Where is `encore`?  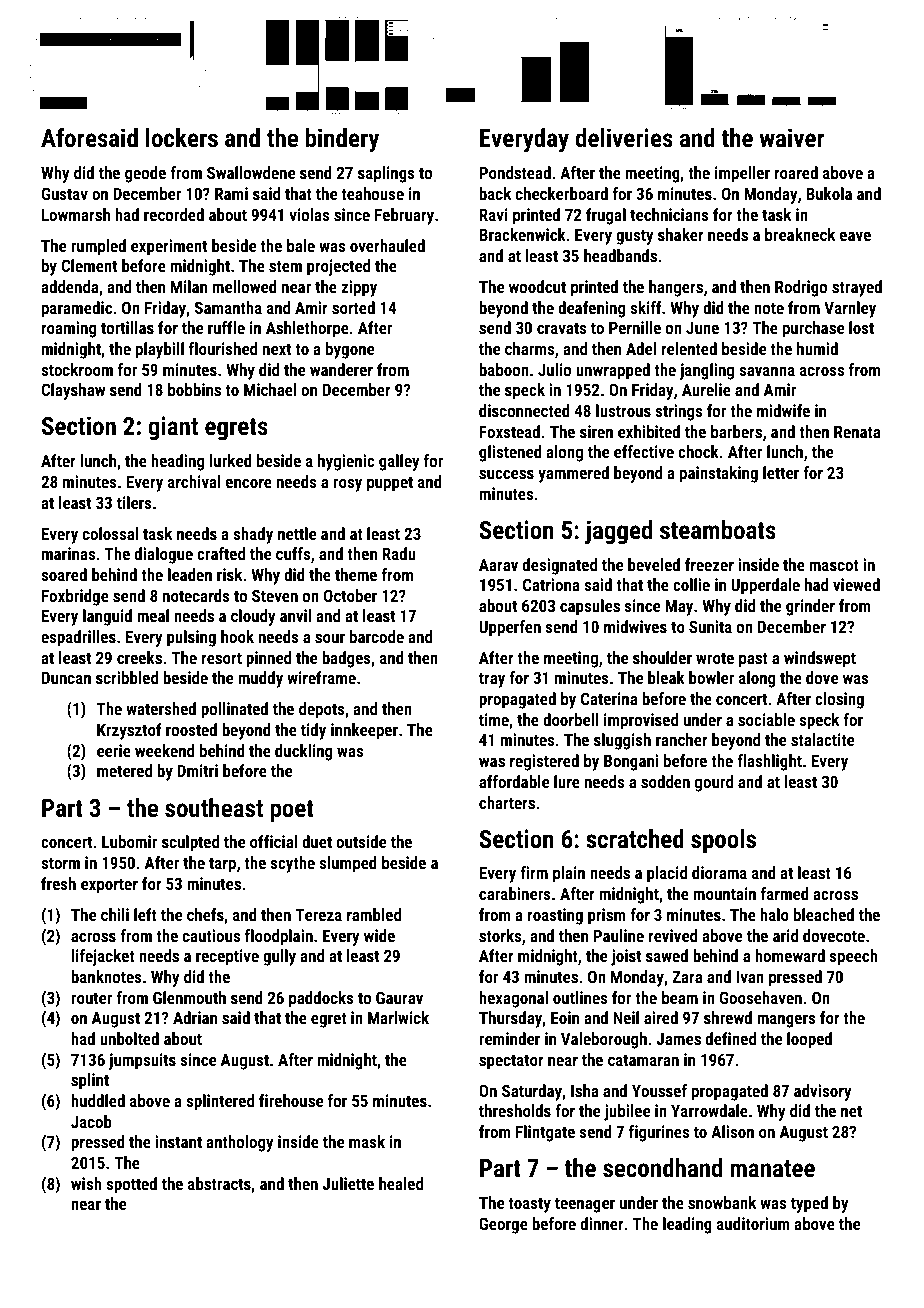 encore is located at coordinates (249, 483).
